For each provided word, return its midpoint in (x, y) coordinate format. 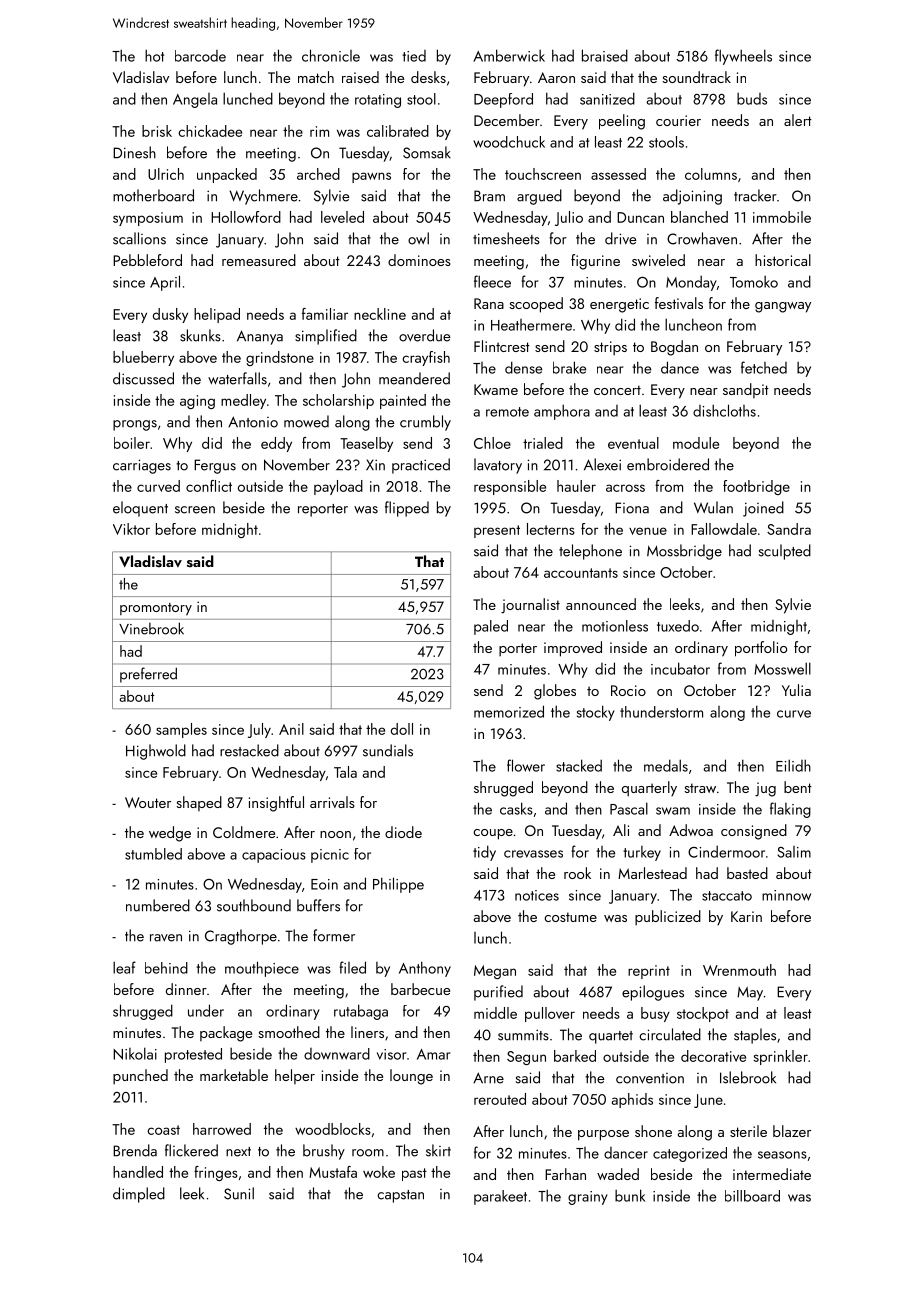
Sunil (239, 1193)
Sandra (789, 529)
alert (798, 120)
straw (700, 788)
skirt (438, 1150)
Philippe (398, 885)
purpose (603, 1135)
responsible (510, 487)
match (316, 77)
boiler (132, 443)
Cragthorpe (241, 937)
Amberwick (509, 55)
